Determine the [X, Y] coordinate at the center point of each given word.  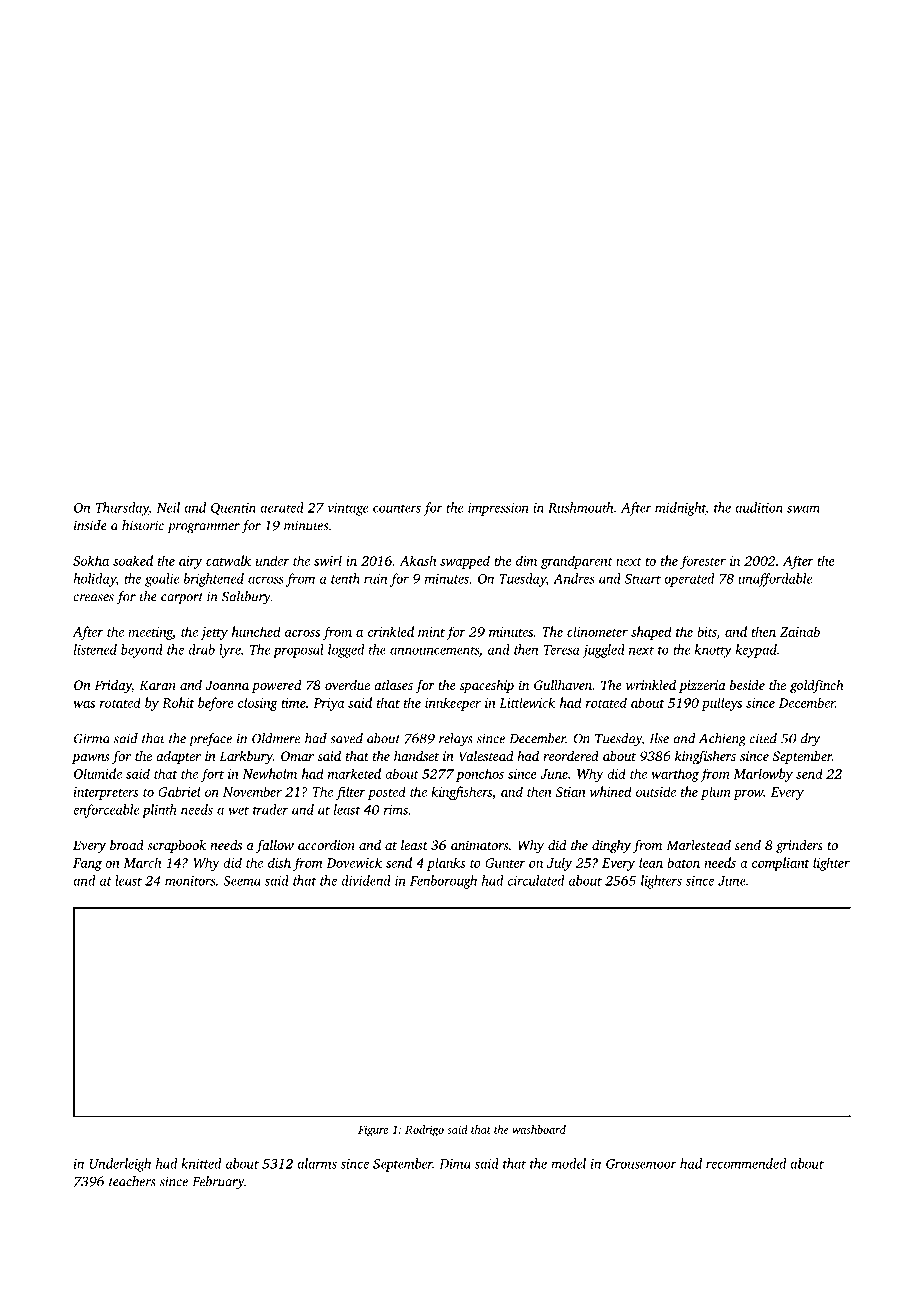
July [559, 864]
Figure [373, 1131]
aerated [282, 507]
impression [498, 509]
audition [759, 507]
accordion [326, 845]
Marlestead [698, 845]
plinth [159, 811]
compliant [780, 864]
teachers [132, 1181]
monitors [190, 881]
